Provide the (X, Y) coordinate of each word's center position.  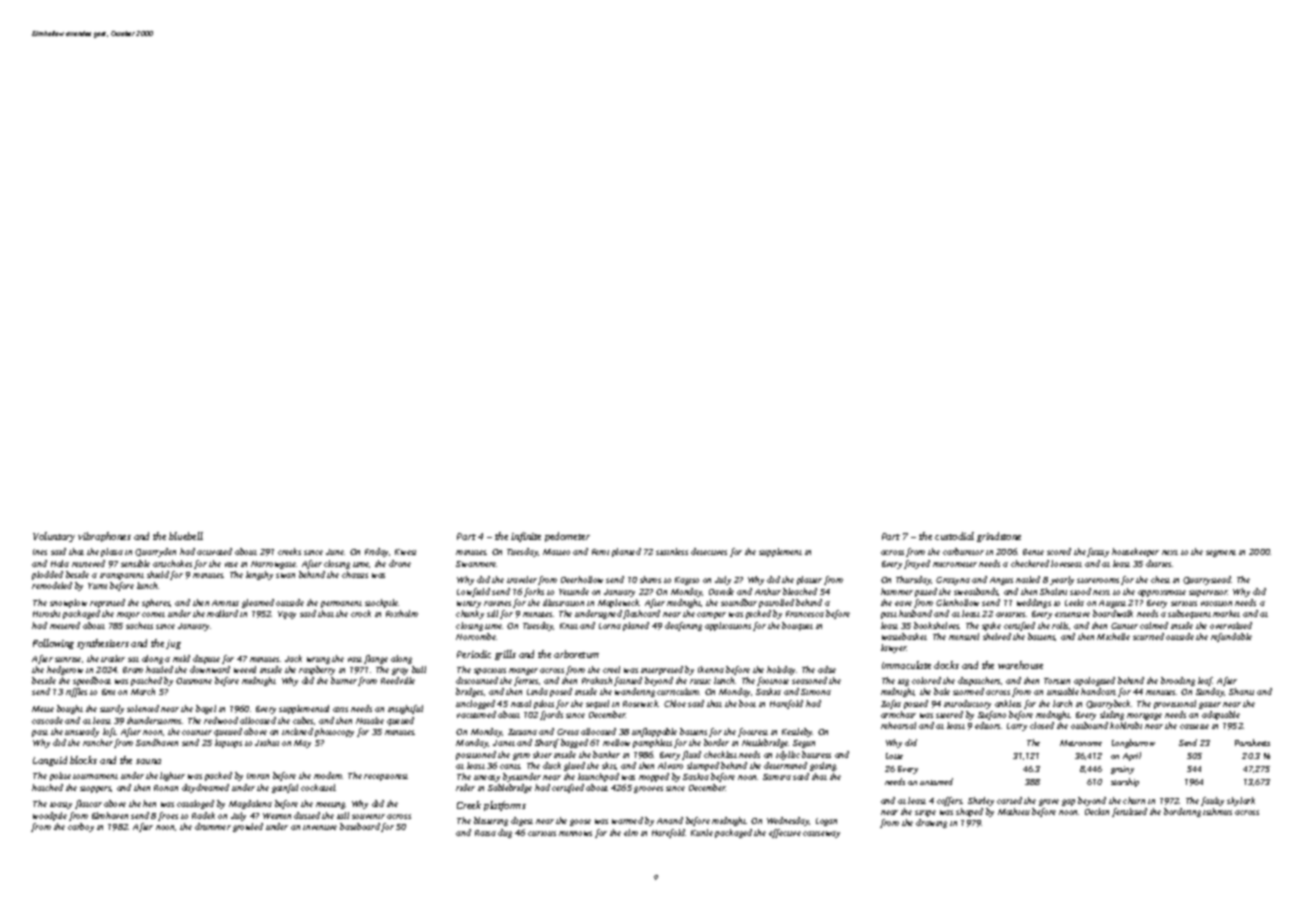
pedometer (567, 537)
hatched (47, 787)
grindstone (999, 537)
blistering (491, 821)
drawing (931, 823)
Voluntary (54, 537)
